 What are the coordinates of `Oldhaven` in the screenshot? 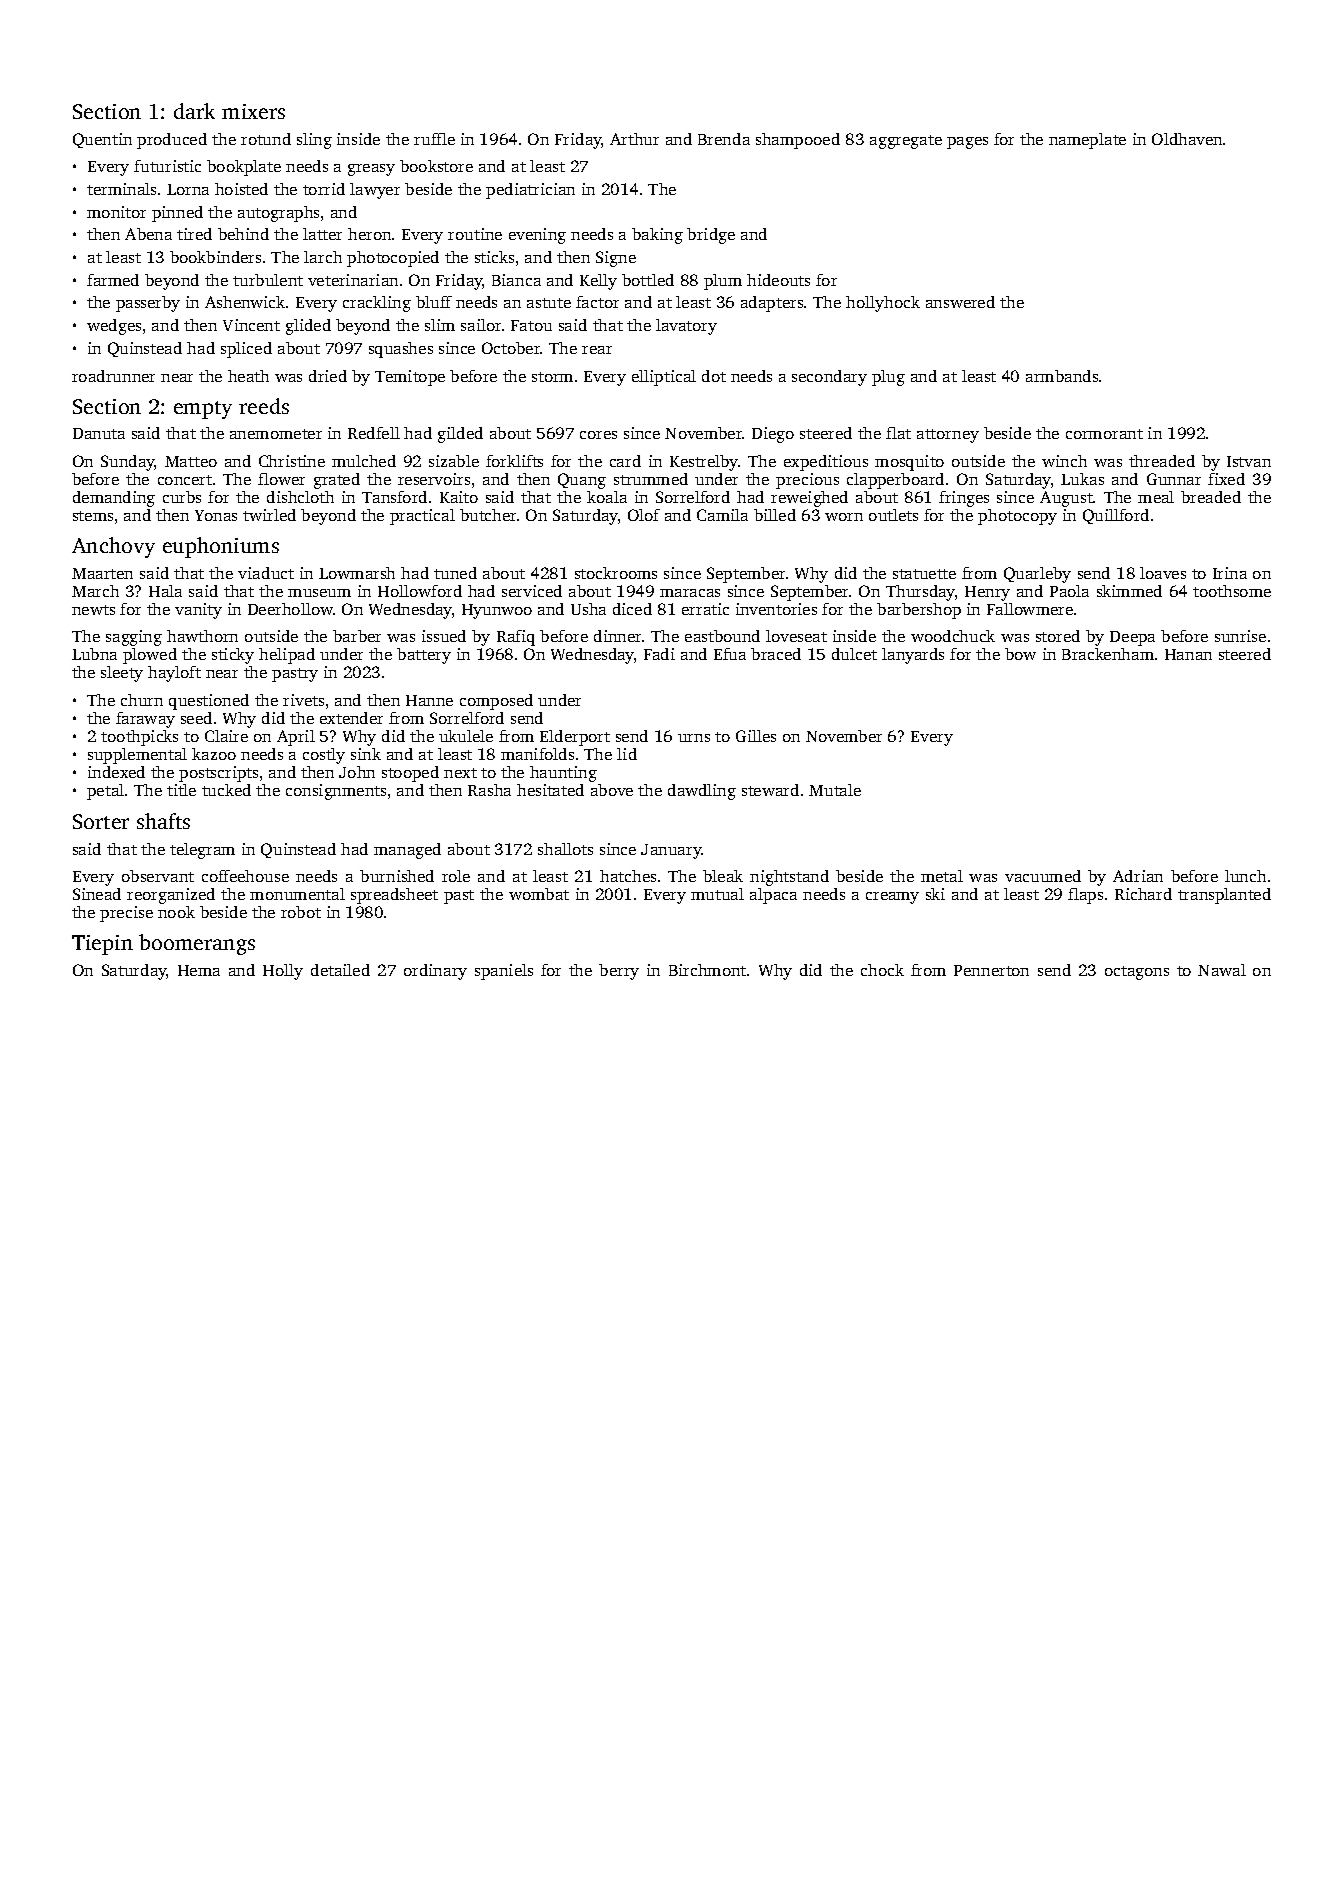 It's located at (1187, 139).
